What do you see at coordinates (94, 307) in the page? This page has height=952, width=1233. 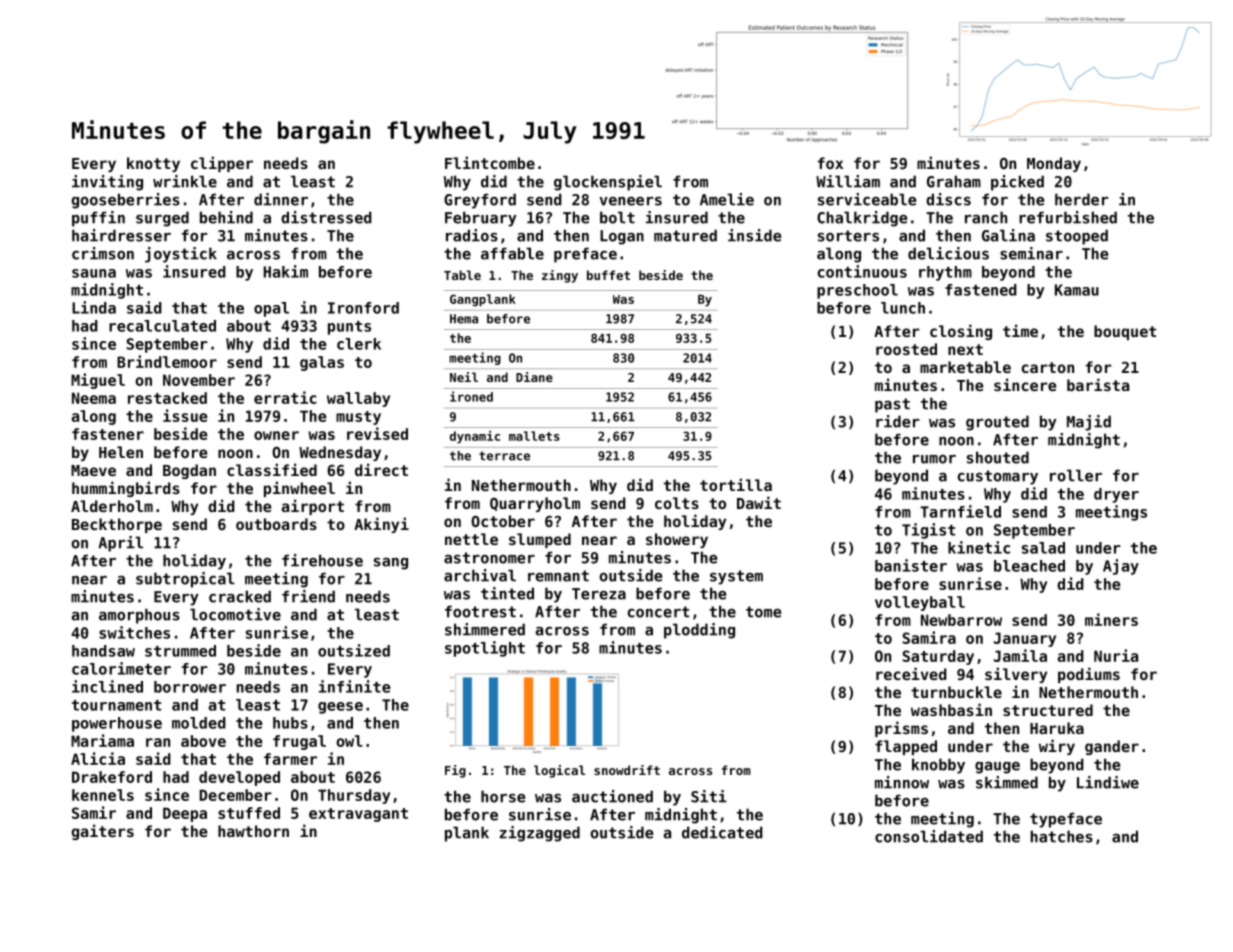 I see `Linda` at bounding box center [94, 307].
